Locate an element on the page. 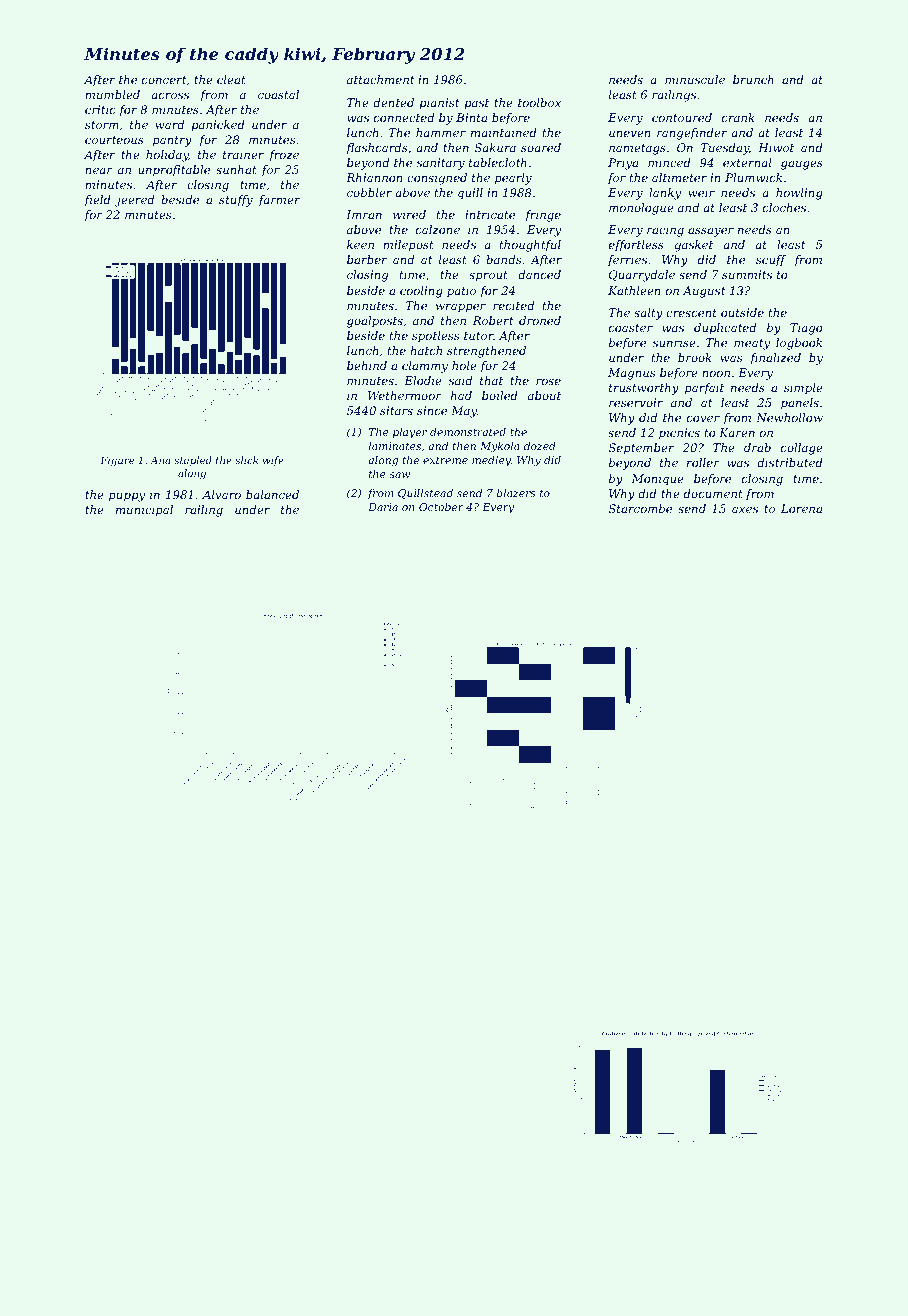 This page has height=1316, width=908. Ana is located at coordinates (160, 460).
